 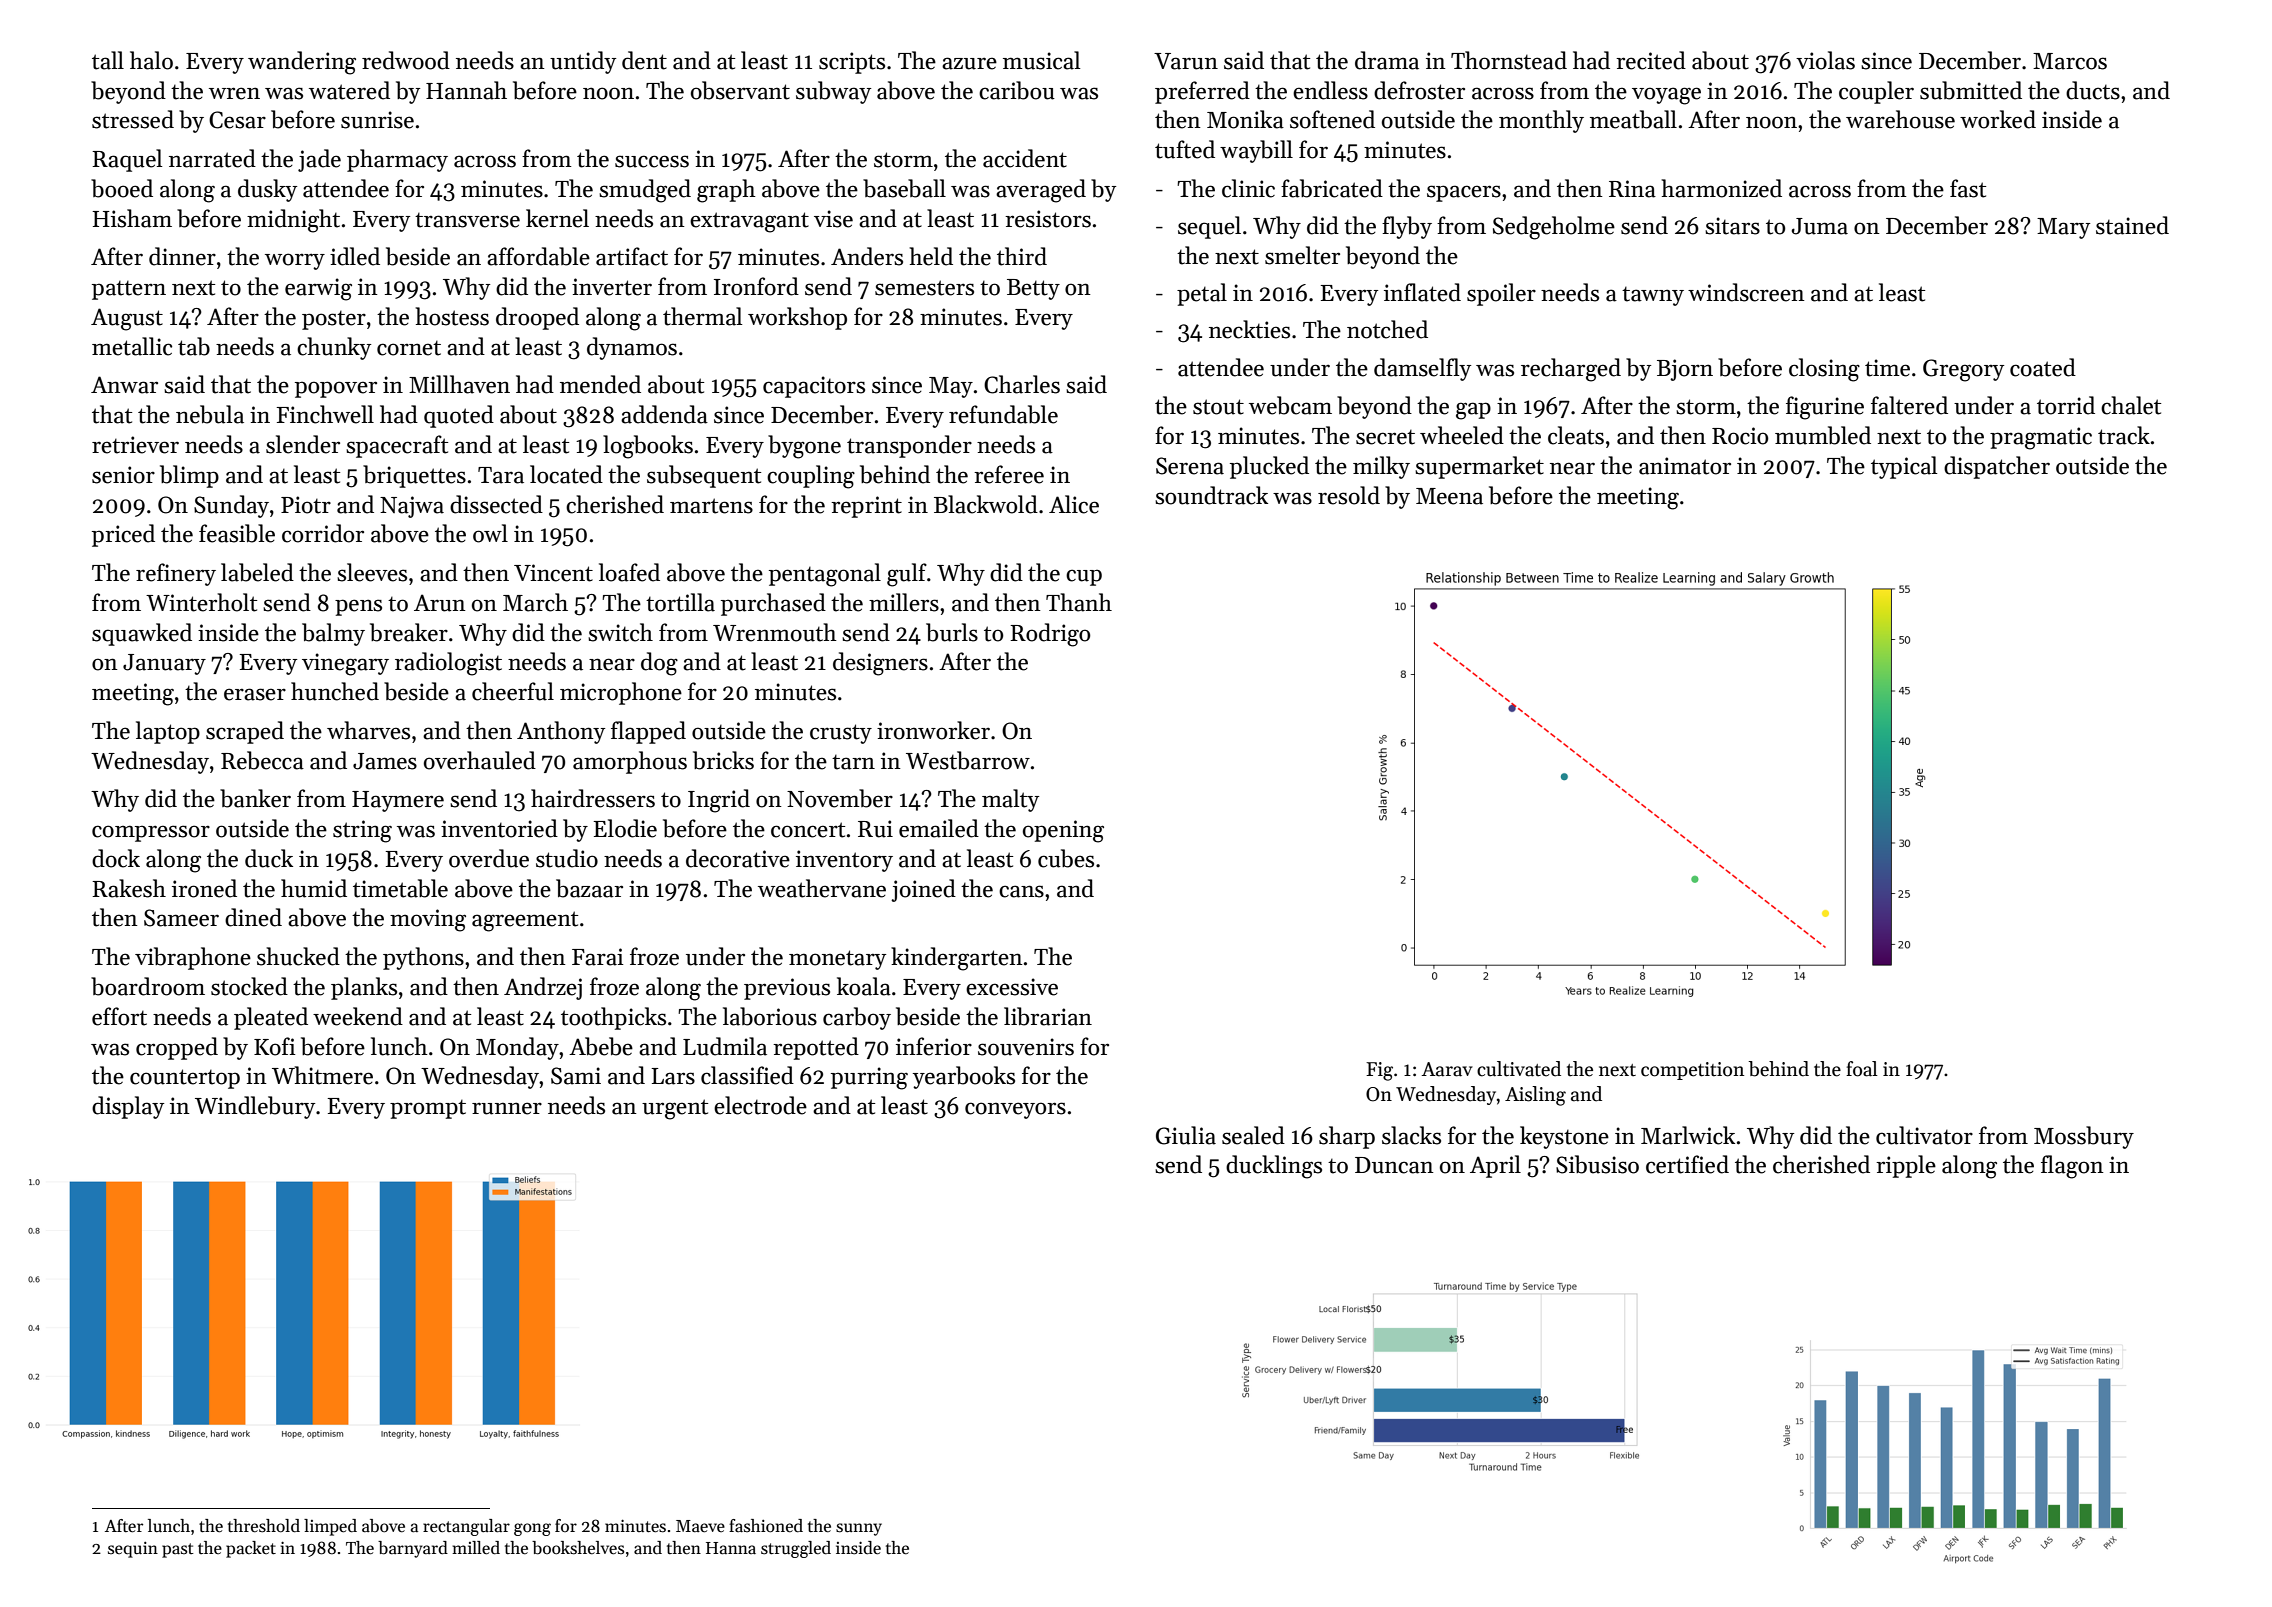 What do you see at coordinates (372, 572) in the document?
I see `sleeves` at bounding box center [372, 572].
